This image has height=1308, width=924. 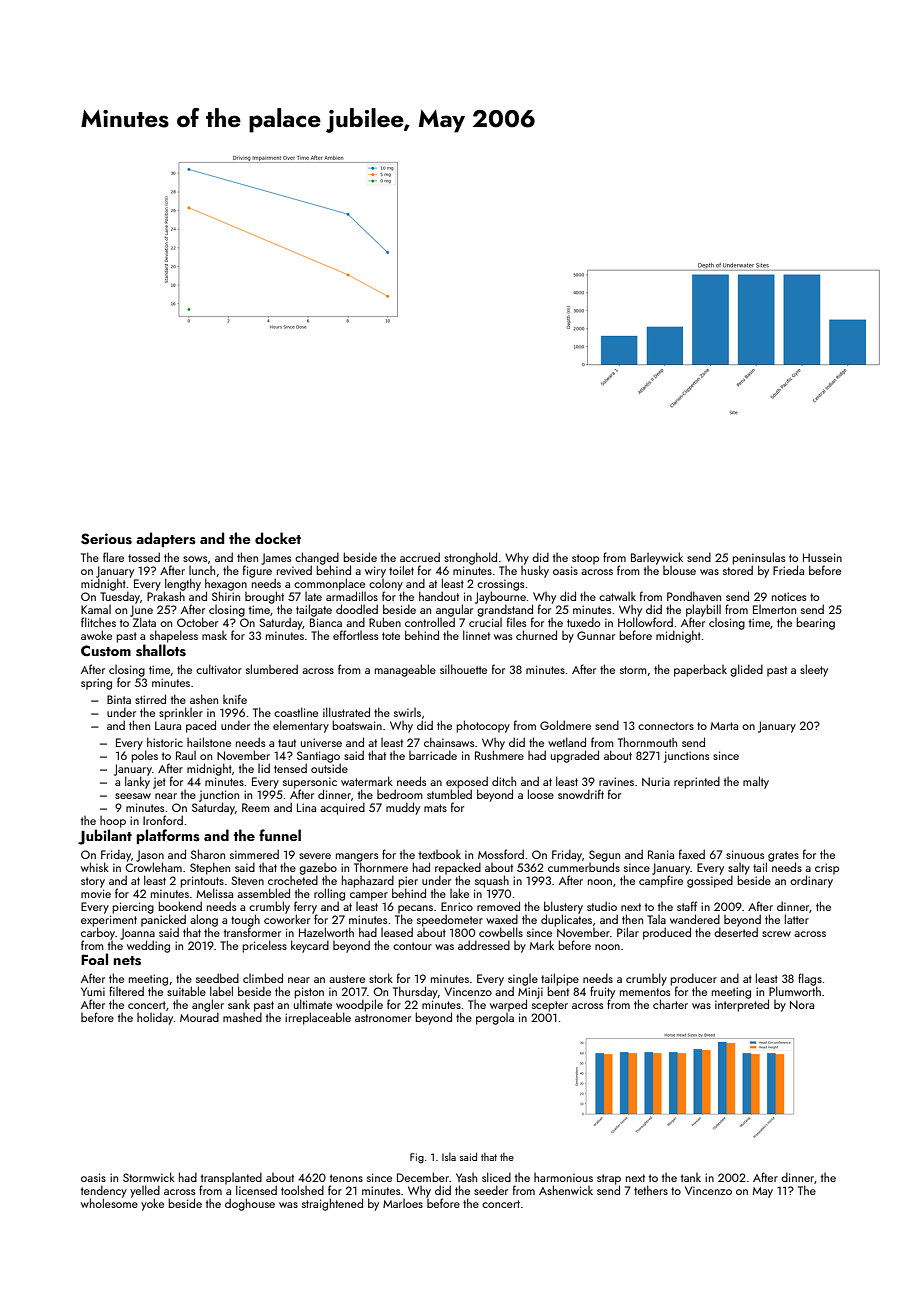 I want to click on hoop, so click(x=113, y=822).
